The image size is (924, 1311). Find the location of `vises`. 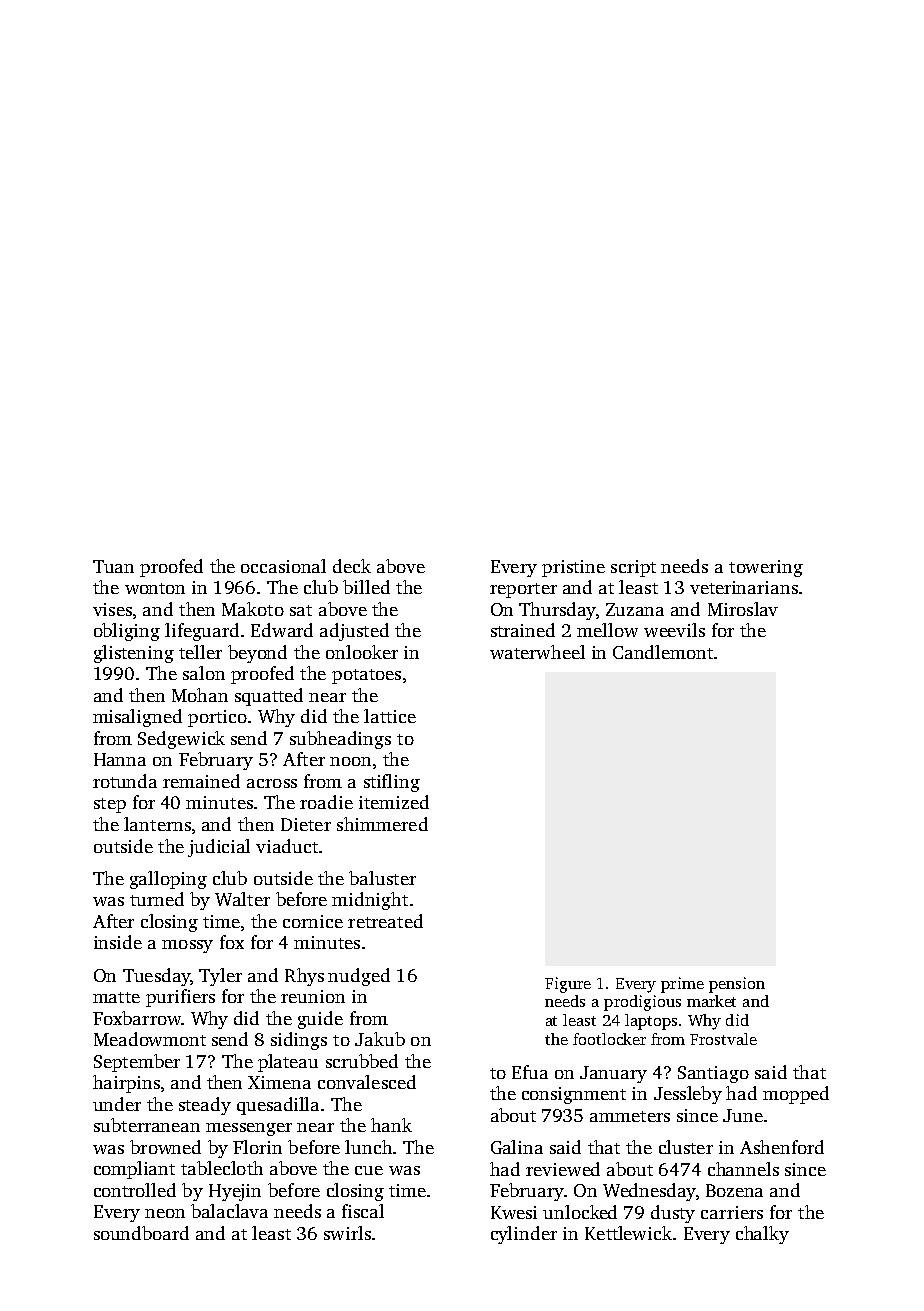

vises is located at coordinates (112, 609).
